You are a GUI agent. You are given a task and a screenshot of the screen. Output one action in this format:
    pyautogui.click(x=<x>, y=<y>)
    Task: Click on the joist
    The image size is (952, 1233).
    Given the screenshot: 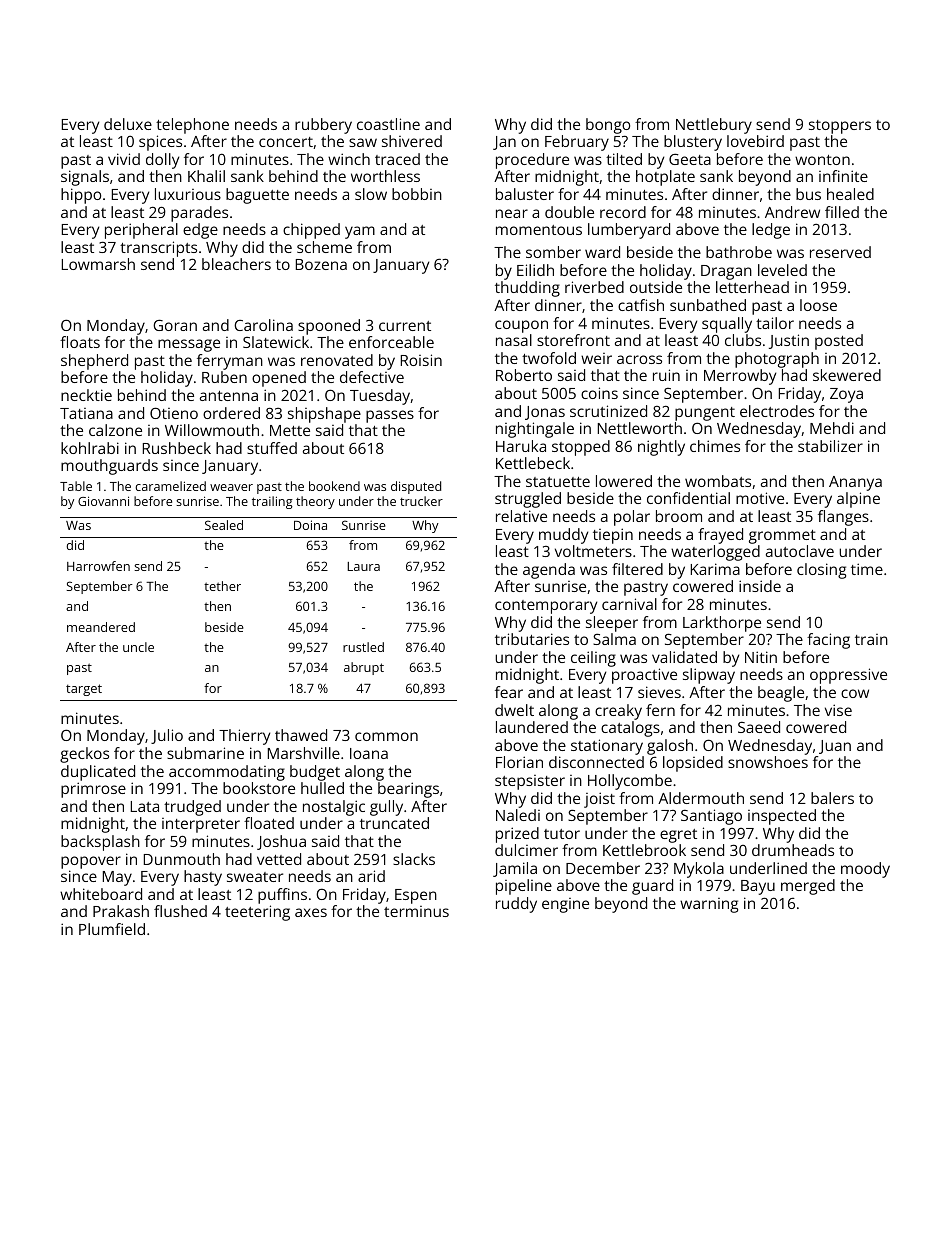 What is the action you would take?
    pyautogui.click(x=599, y=800)
